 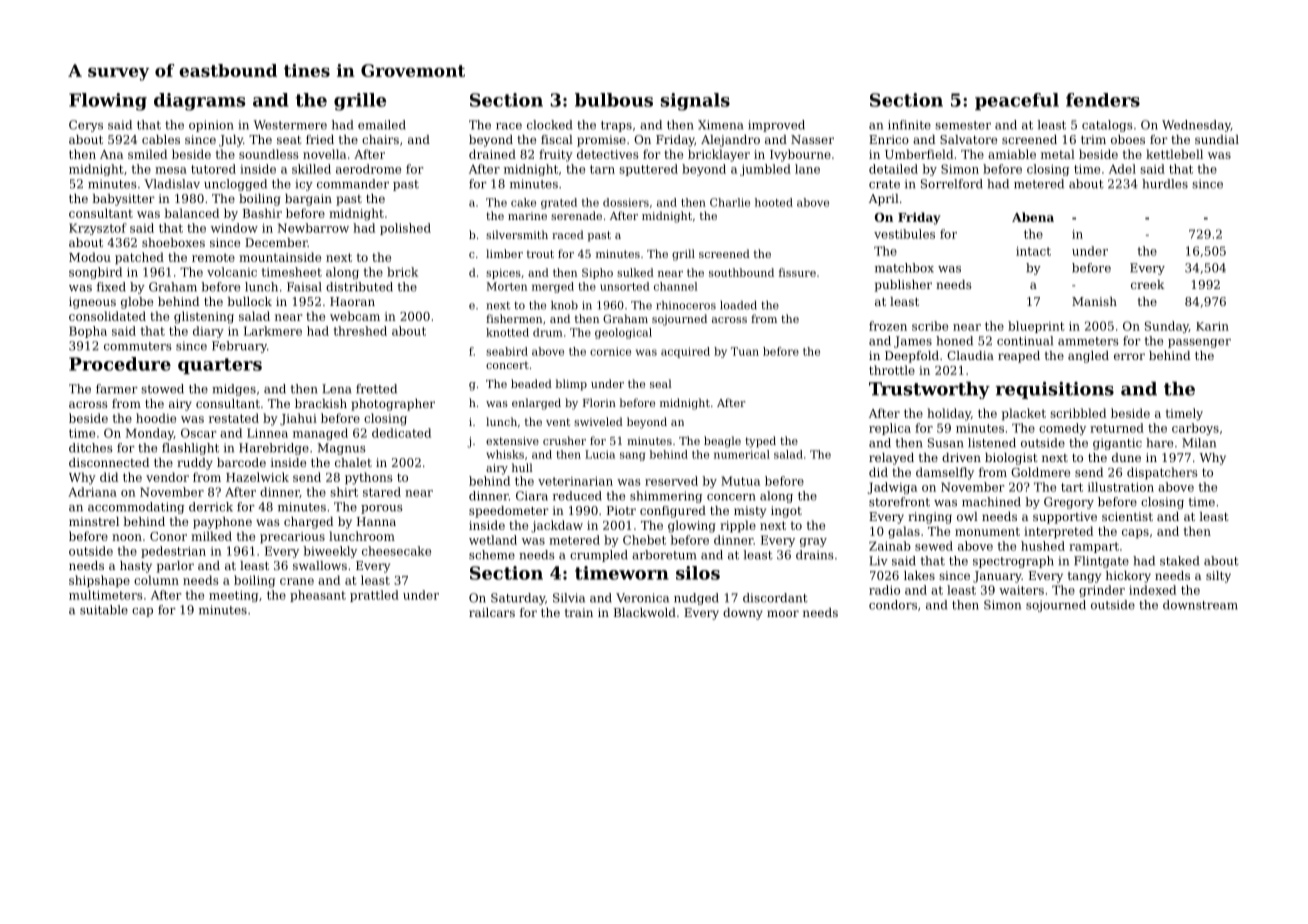 What do you see at coordinates (108, 102) in the document?
I see `Flowing` at bounding box center [108, 102].
